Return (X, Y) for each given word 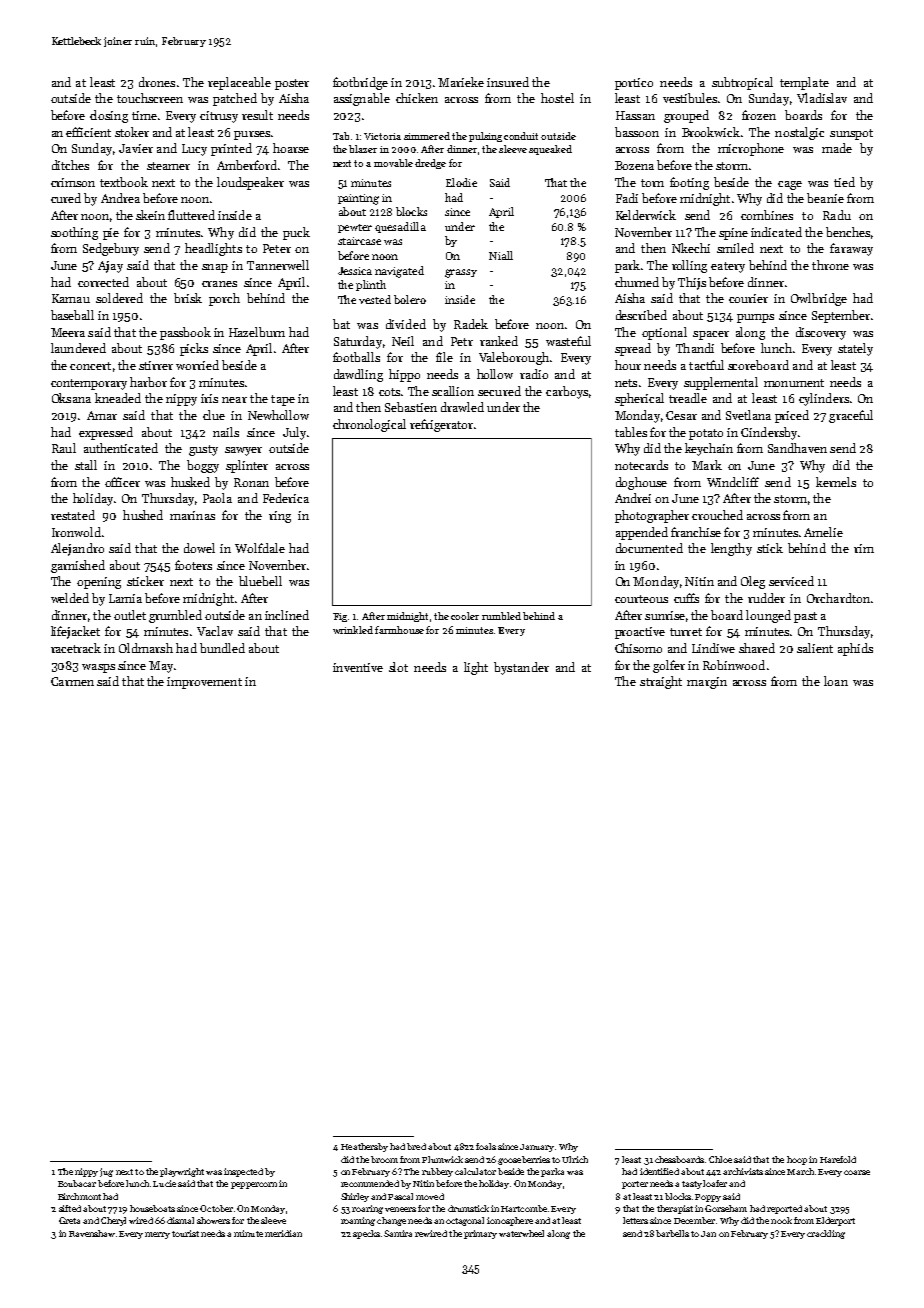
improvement (204, 683)
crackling (826, 1234)
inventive (358, 667)
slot (398, 667)
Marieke (461, 82)
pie (111, 234)
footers (193, 565)
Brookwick (711, 132)
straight (661, 682)
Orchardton (838, 598)
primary (480, 1234)
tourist (185, 1233)
